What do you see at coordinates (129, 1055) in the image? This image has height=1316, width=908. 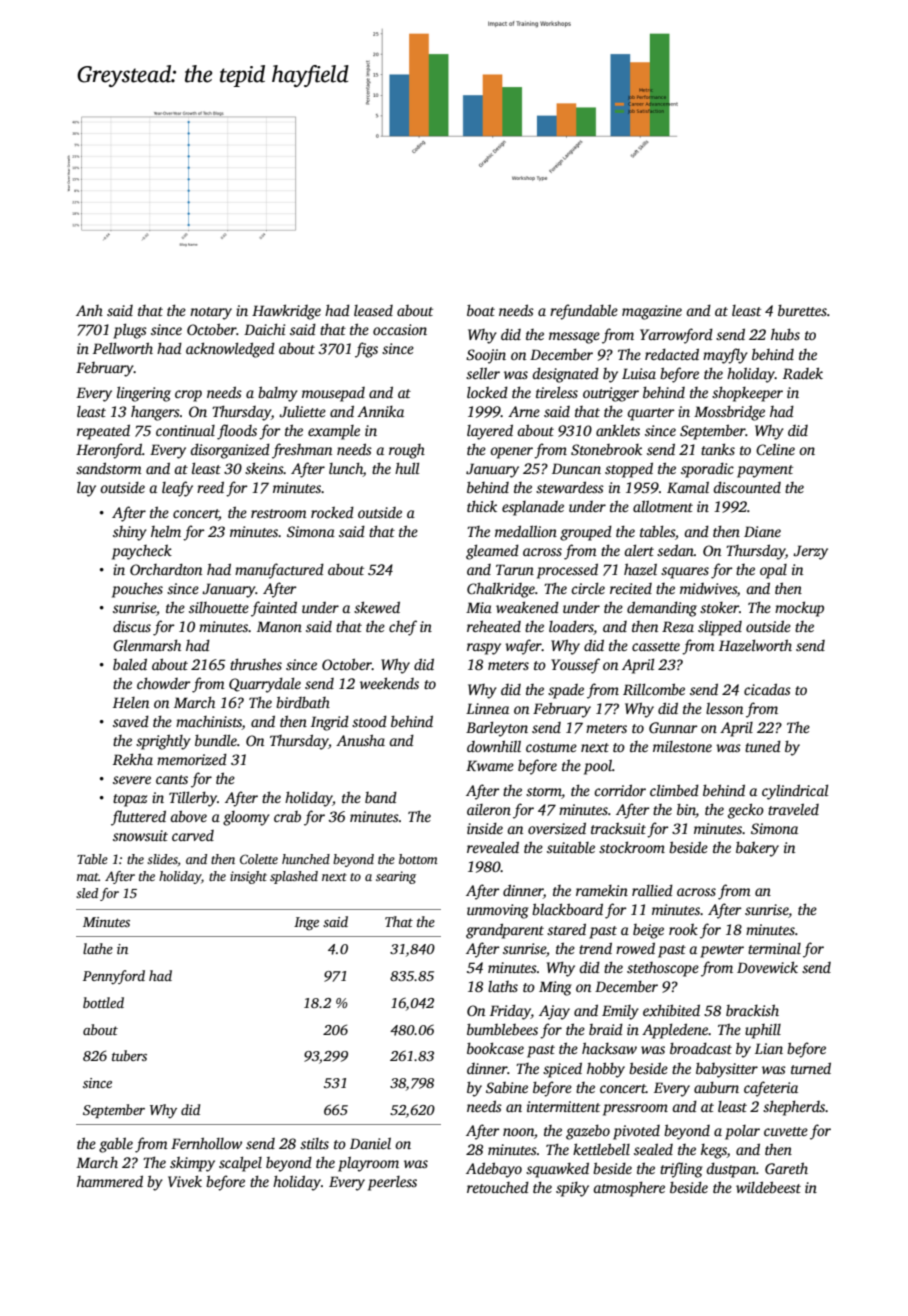 I see `tubers` at bounding box center [129, 1055].
